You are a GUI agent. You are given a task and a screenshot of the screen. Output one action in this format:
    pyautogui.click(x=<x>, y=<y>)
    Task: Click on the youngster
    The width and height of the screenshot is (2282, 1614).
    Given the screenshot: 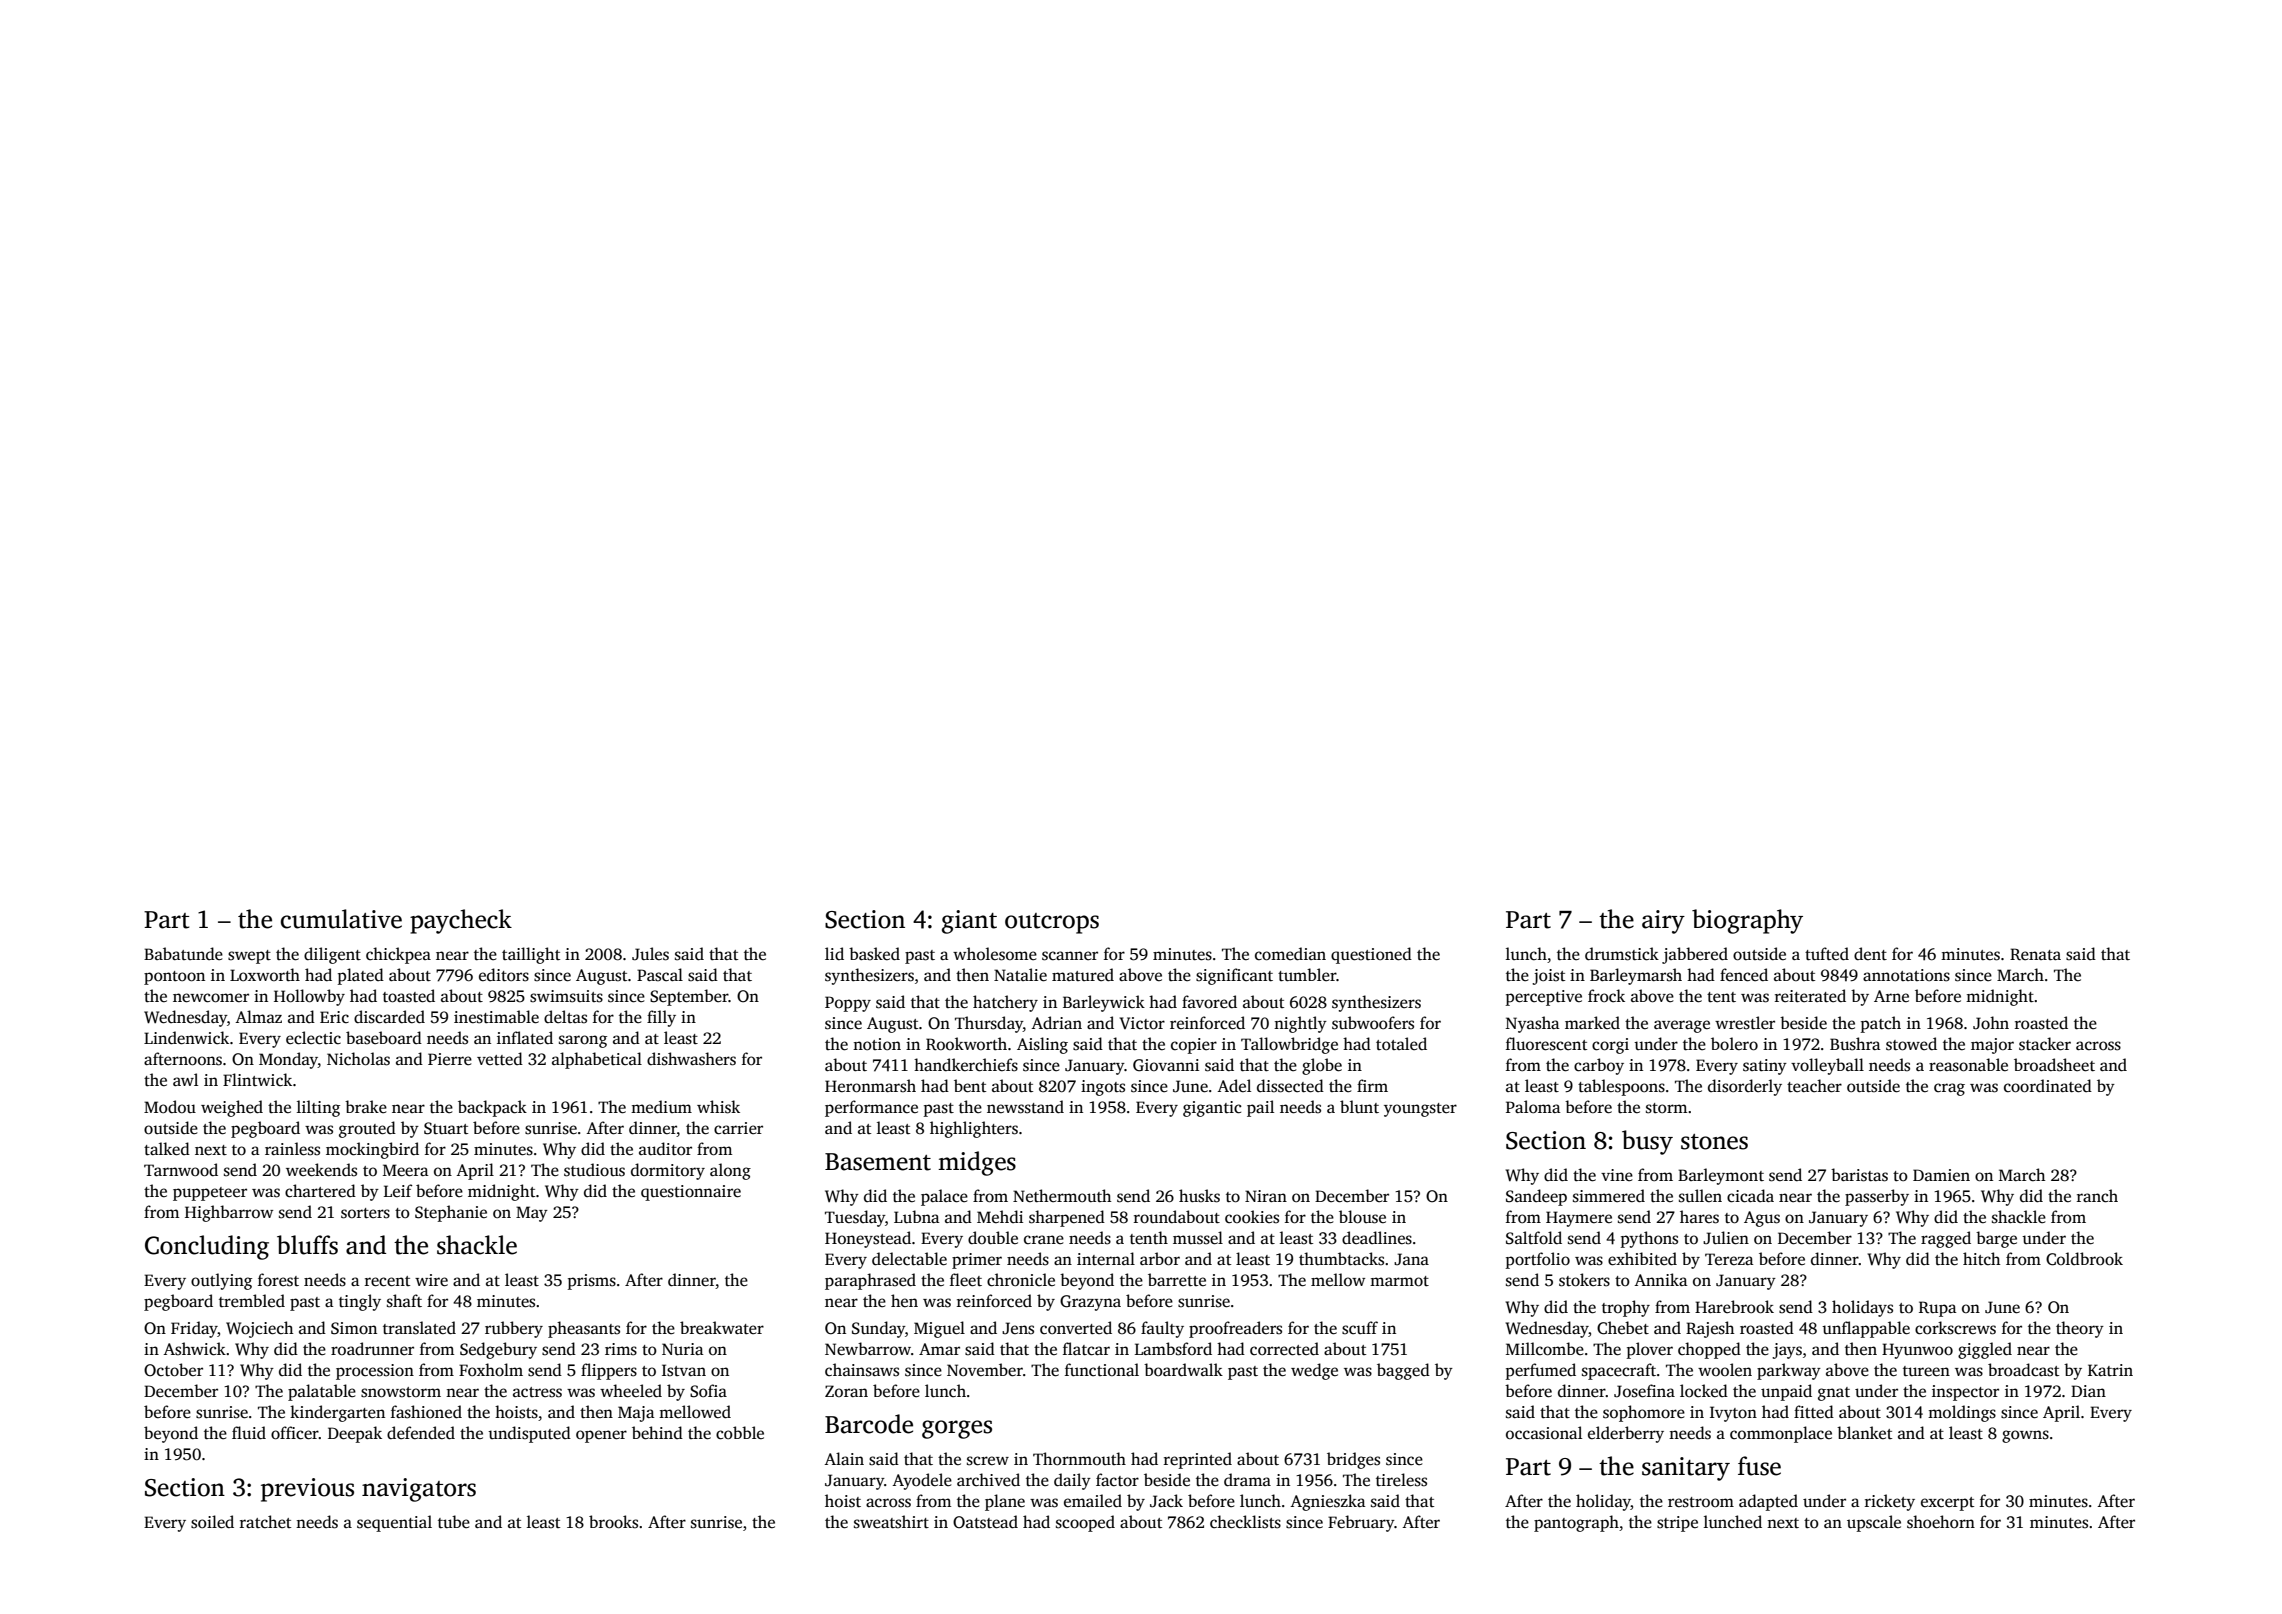 What is the action you would take?
    pyautogui.click(x=1420, y=1110)
